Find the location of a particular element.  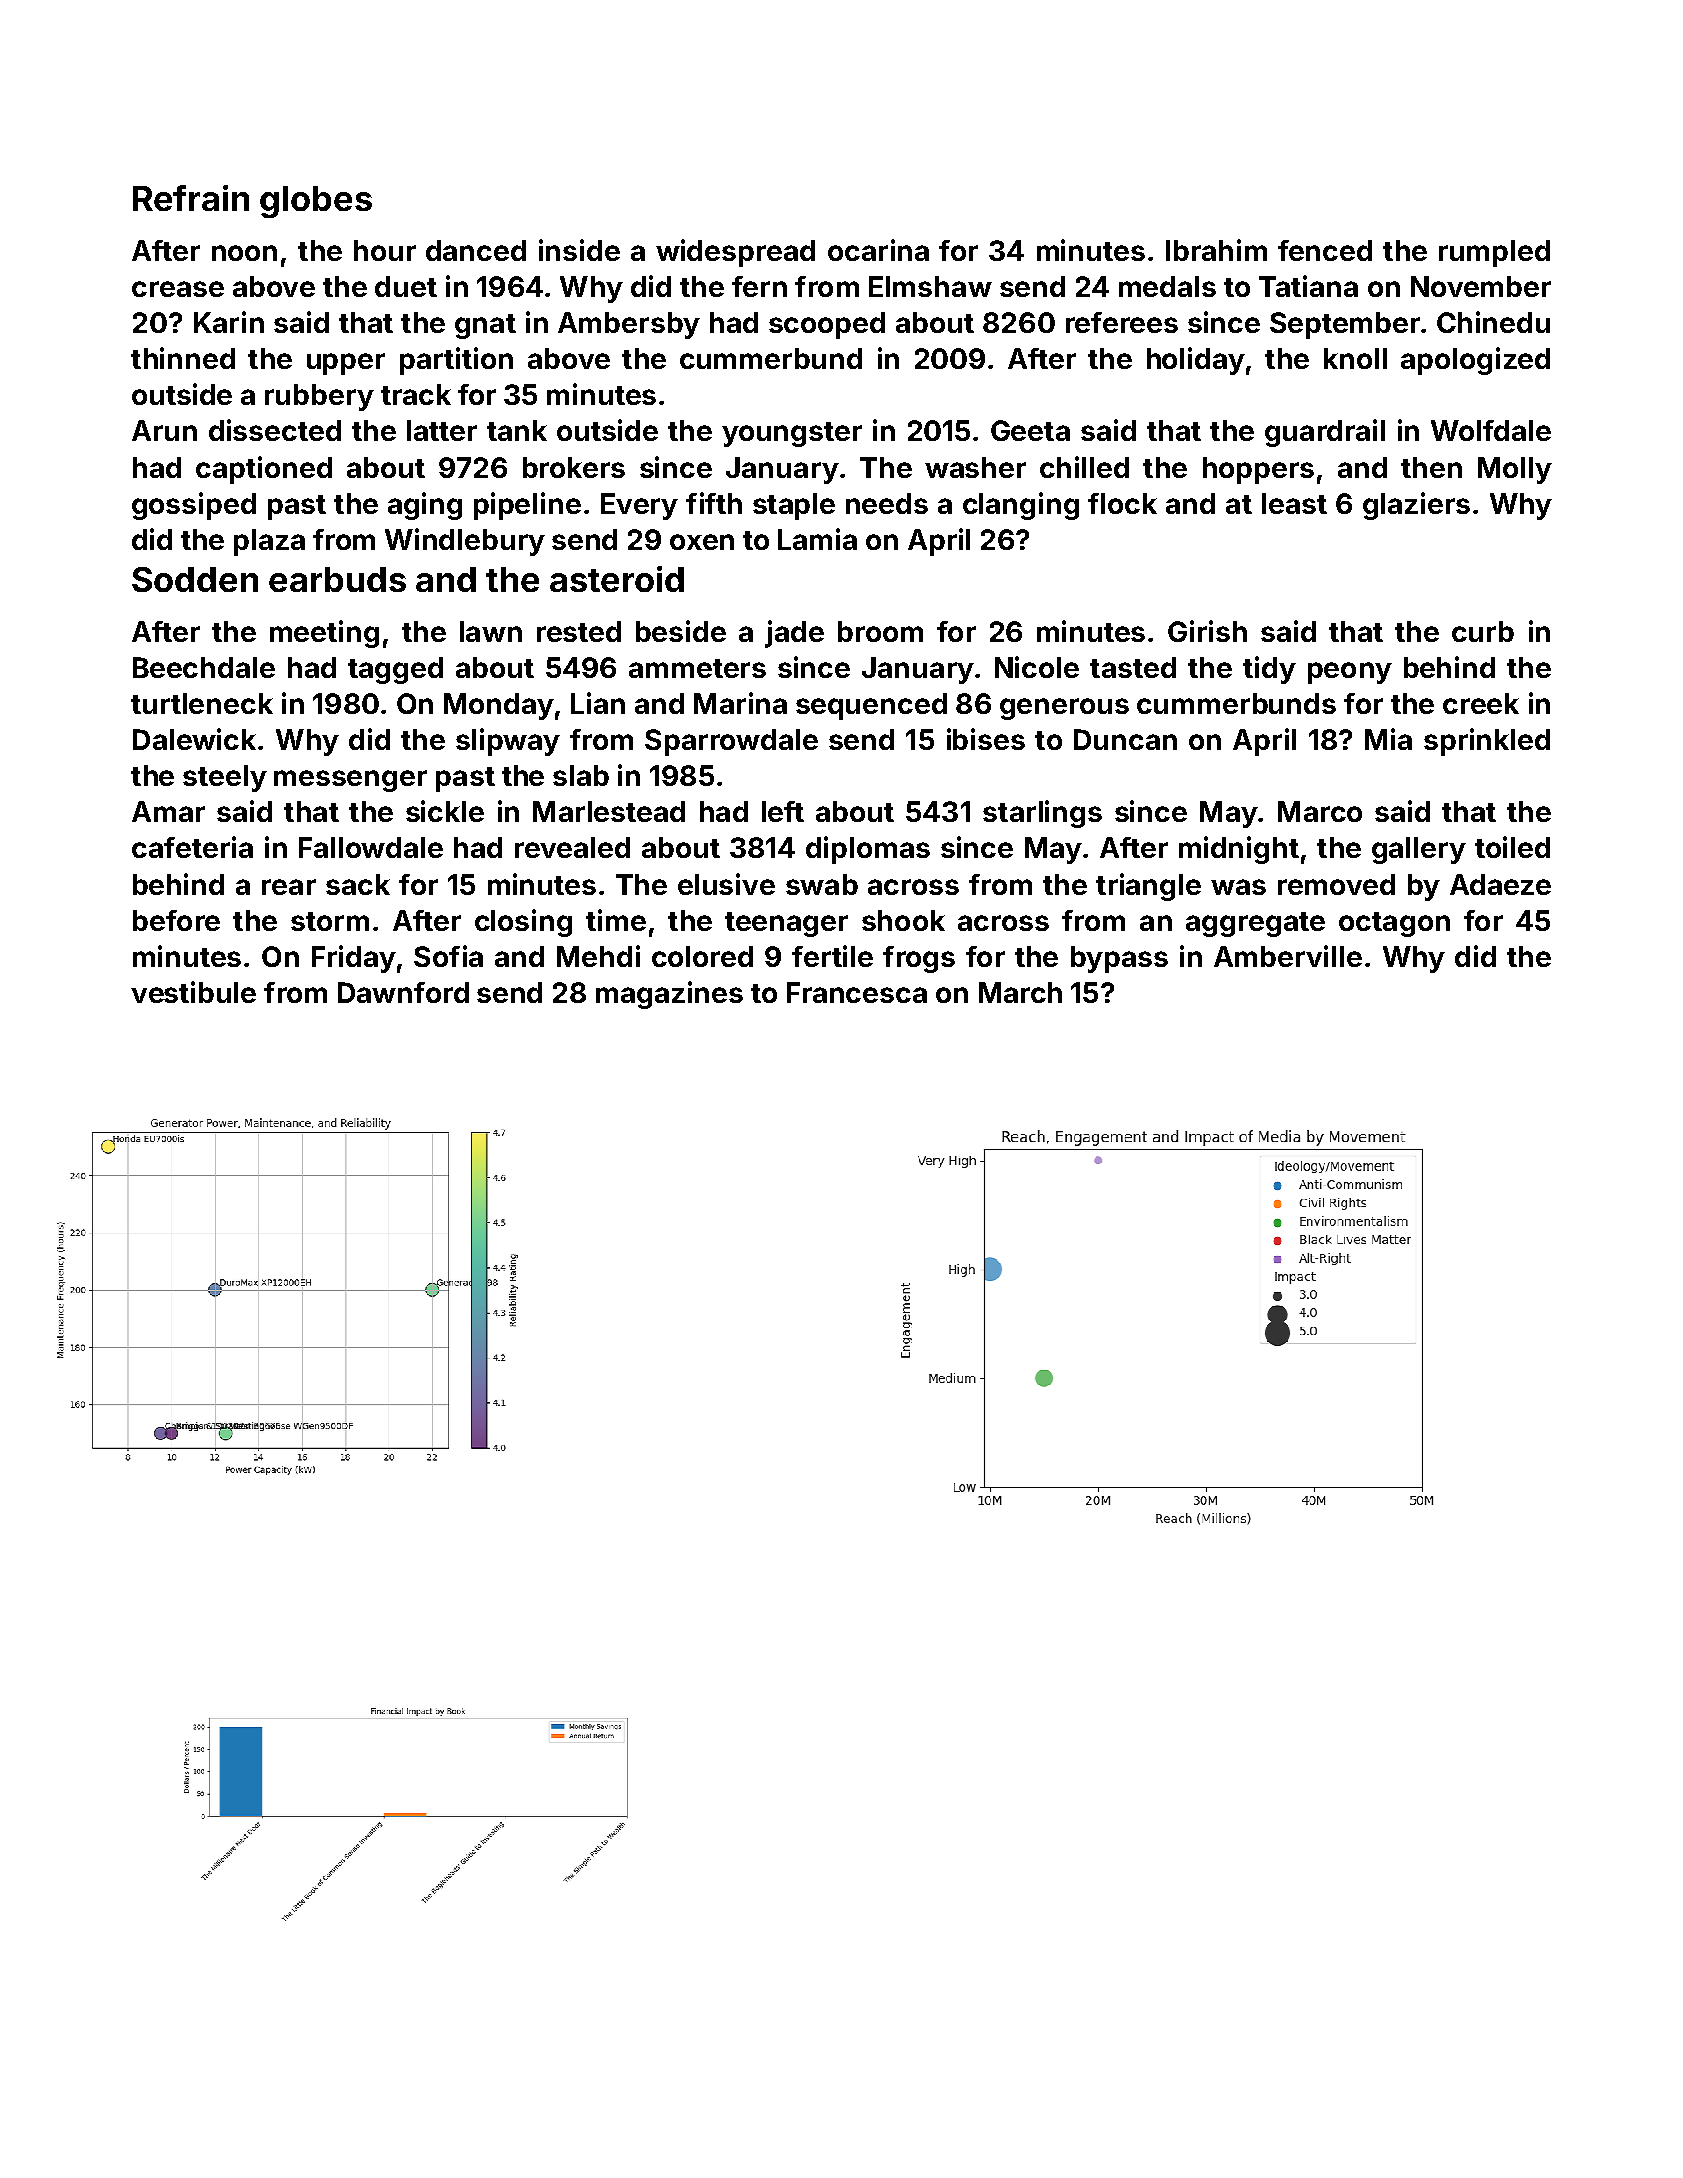

ocarina is located at coordinates (878, 250).
